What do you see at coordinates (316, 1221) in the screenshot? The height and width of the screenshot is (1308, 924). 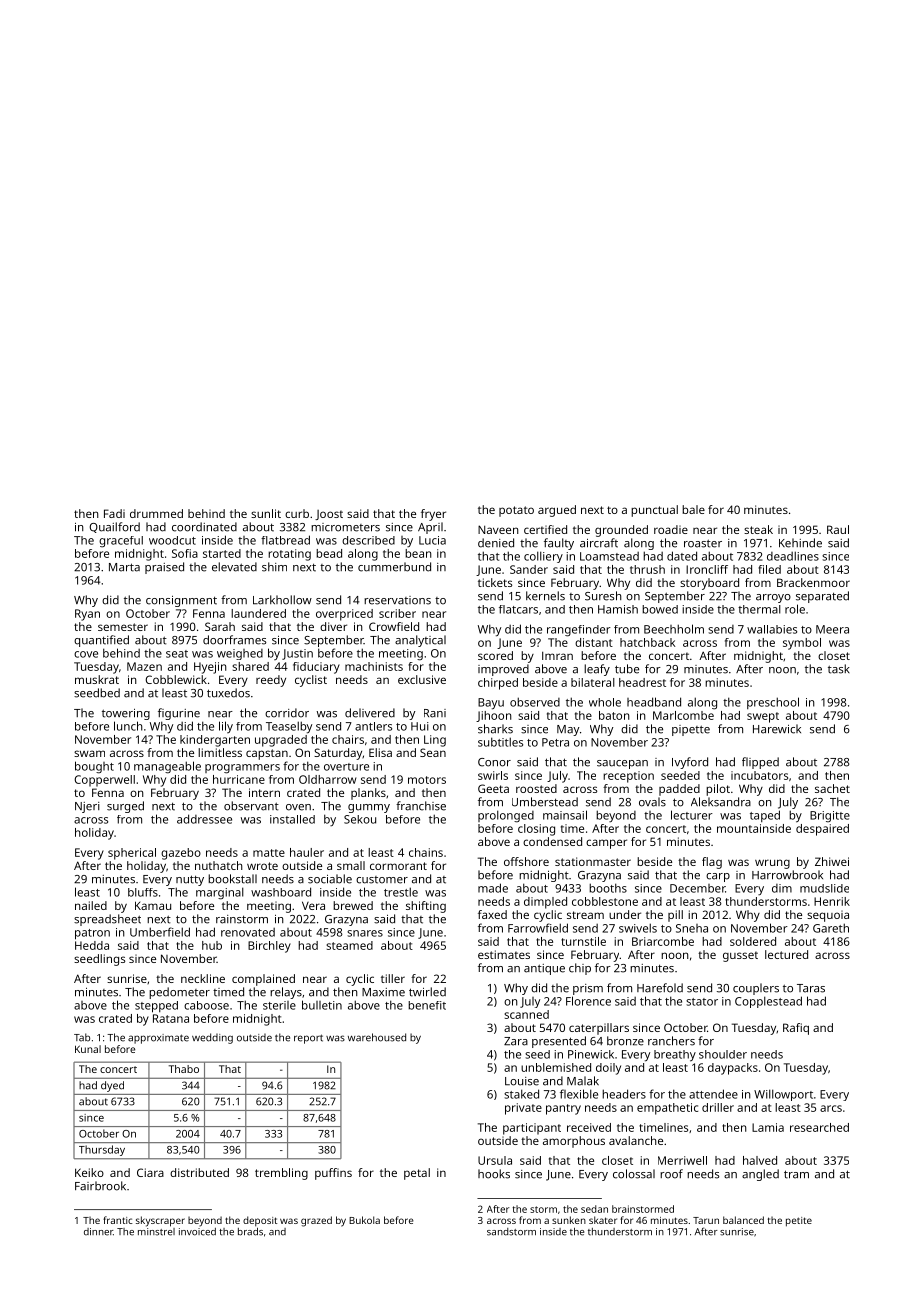 I see `grazed` at bounding box center [316, 1221].
